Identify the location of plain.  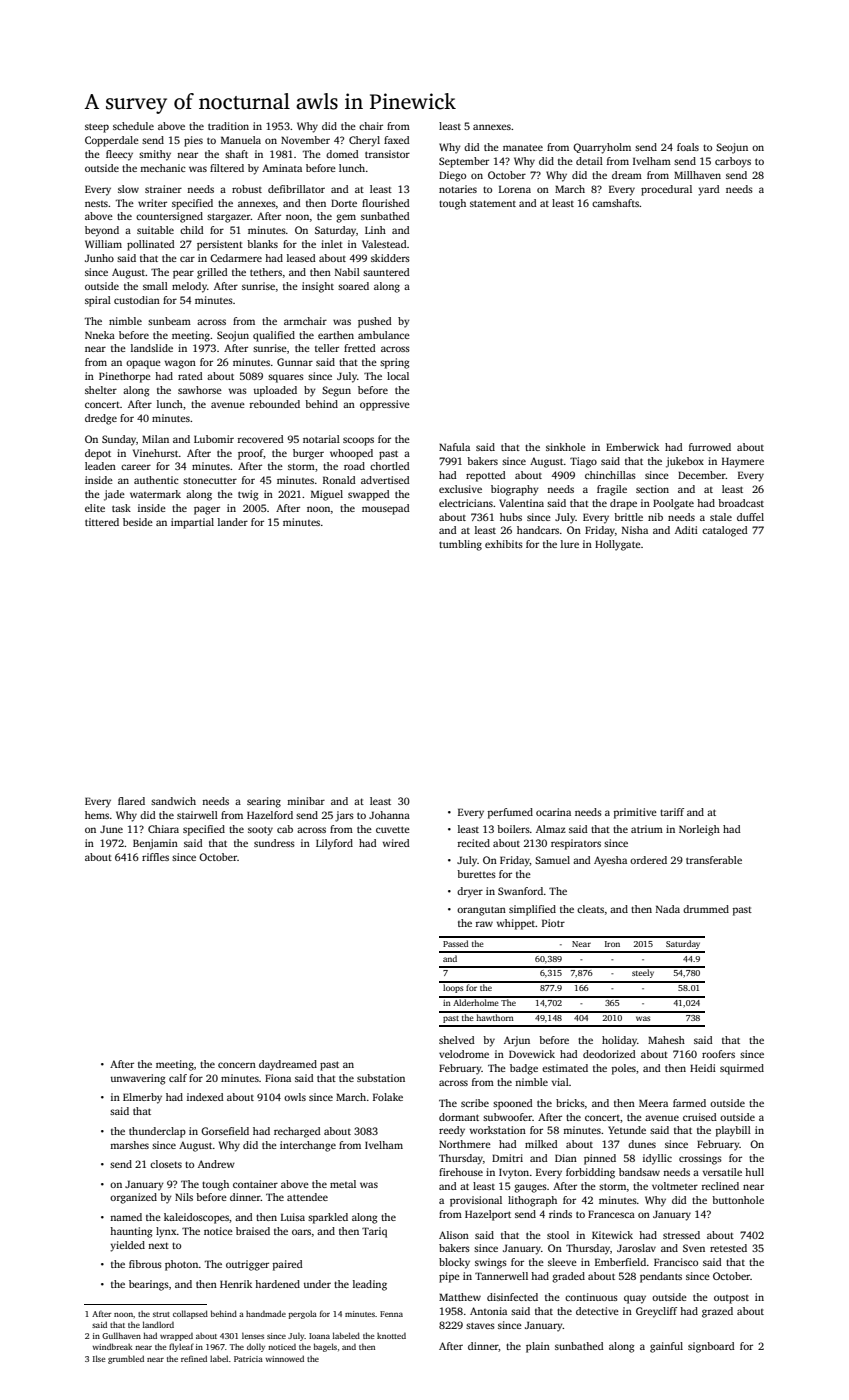
(538, 1347).
